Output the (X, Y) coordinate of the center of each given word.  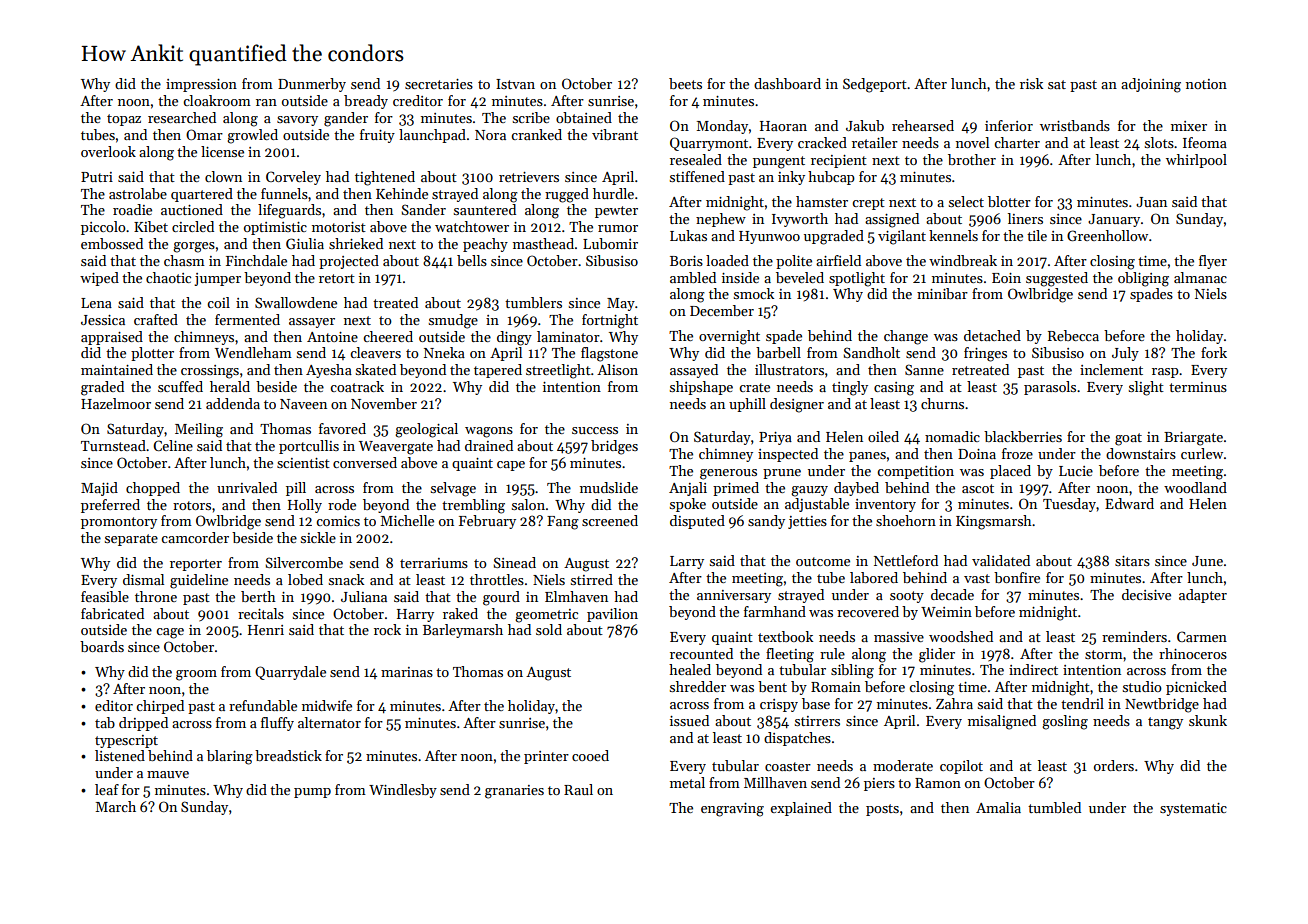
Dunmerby (312, 85)
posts (882, 810)
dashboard (787, 83)
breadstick (288, 755)
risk (1031, 83)
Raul (578, 789)
